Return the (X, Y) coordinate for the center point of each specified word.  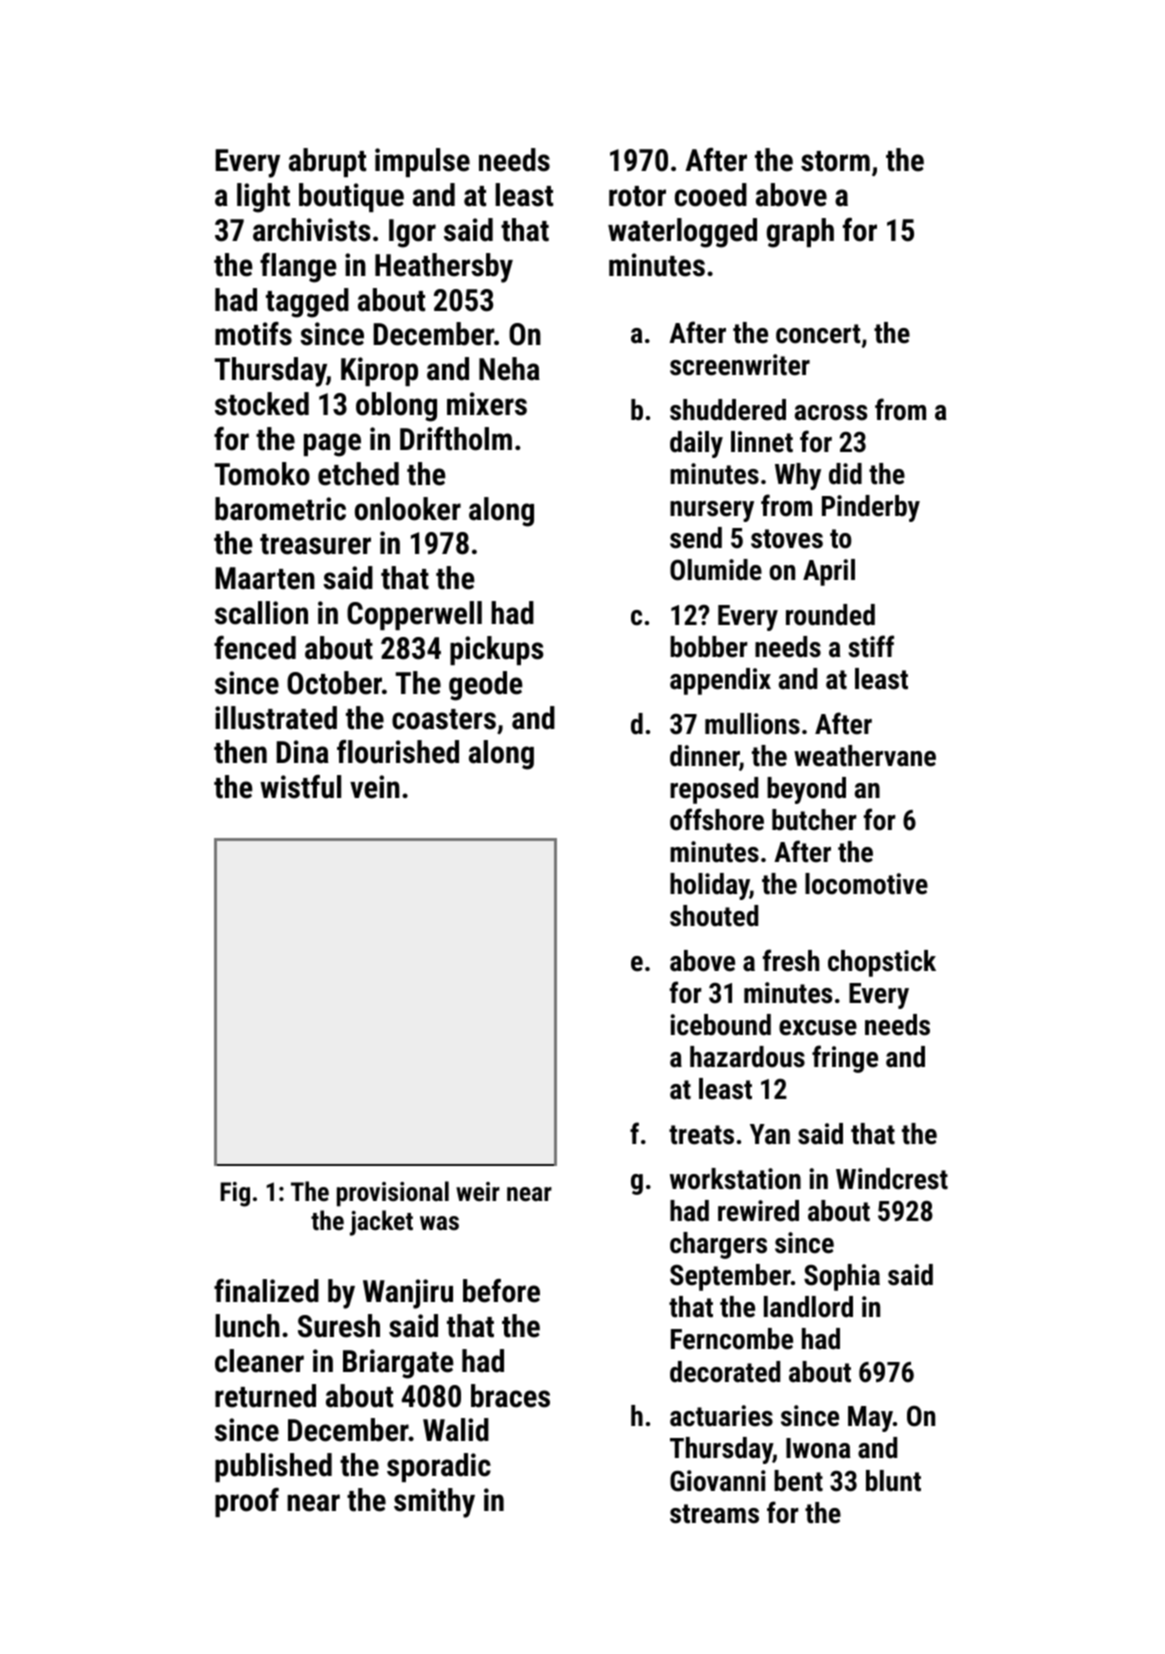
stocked (262, 404)
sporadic (439, 1467)
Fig (235, 1194)
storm (835, 161)
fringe (845, 1059)
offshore (717, 819)
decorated (725, 1372)
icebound (720, 1025)
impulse (422, 162)
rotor (637, 196)
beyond (806, 790)
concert (818, 334)
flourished (398, 752)
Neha (509, 369)
